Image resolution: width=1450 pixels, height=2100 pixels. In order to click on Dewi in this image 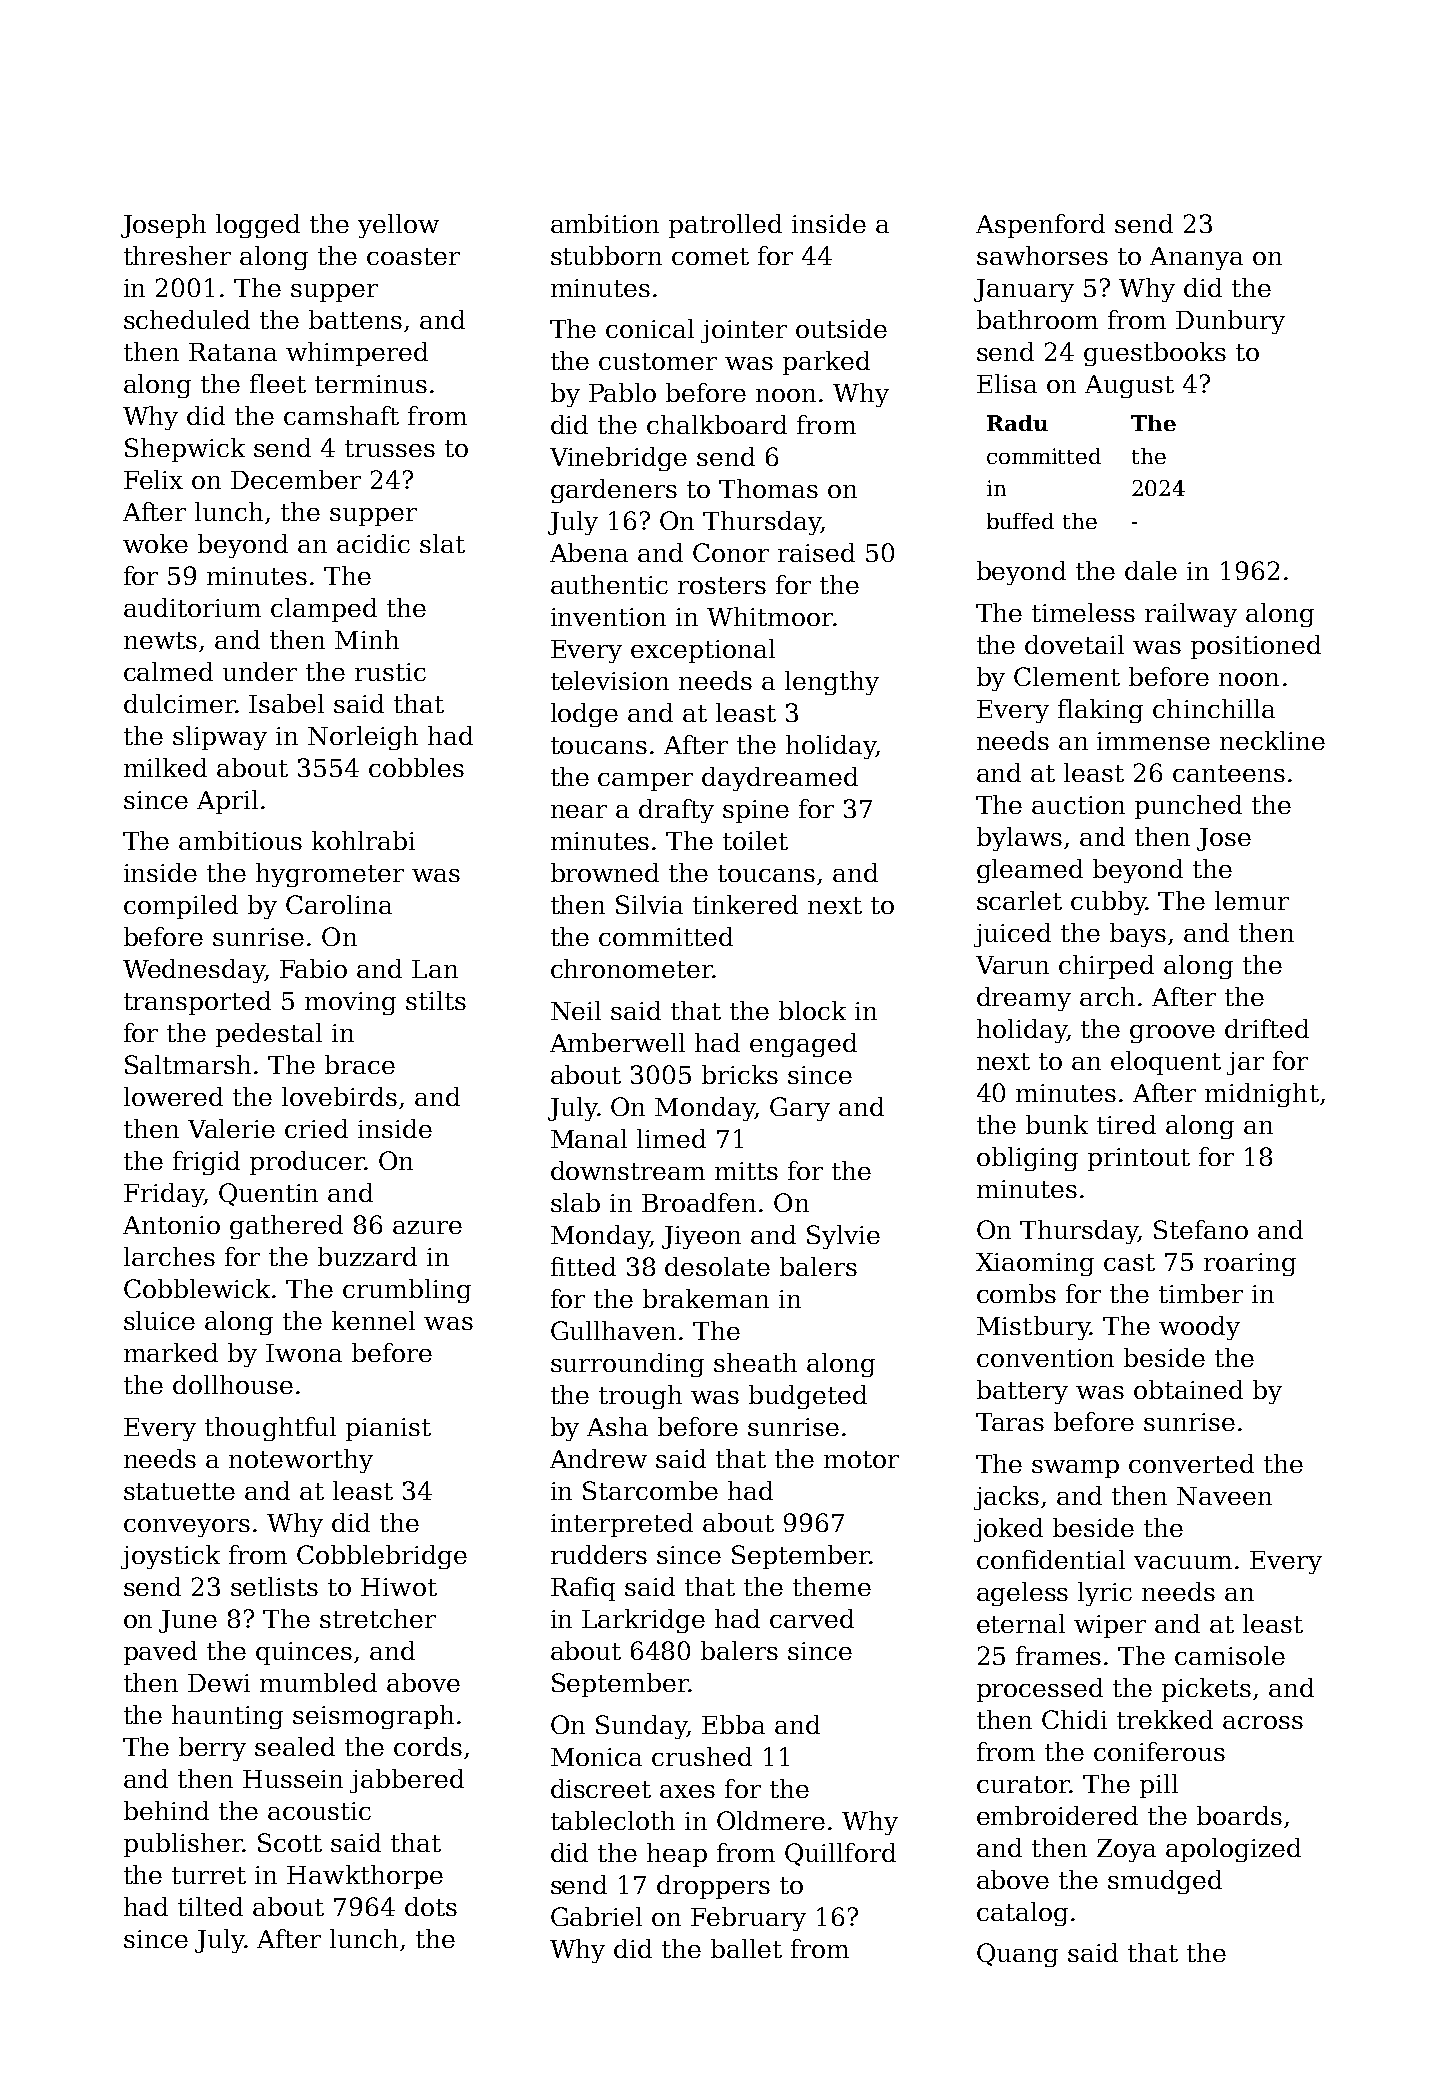, I will do `click(219, 1683)`.
